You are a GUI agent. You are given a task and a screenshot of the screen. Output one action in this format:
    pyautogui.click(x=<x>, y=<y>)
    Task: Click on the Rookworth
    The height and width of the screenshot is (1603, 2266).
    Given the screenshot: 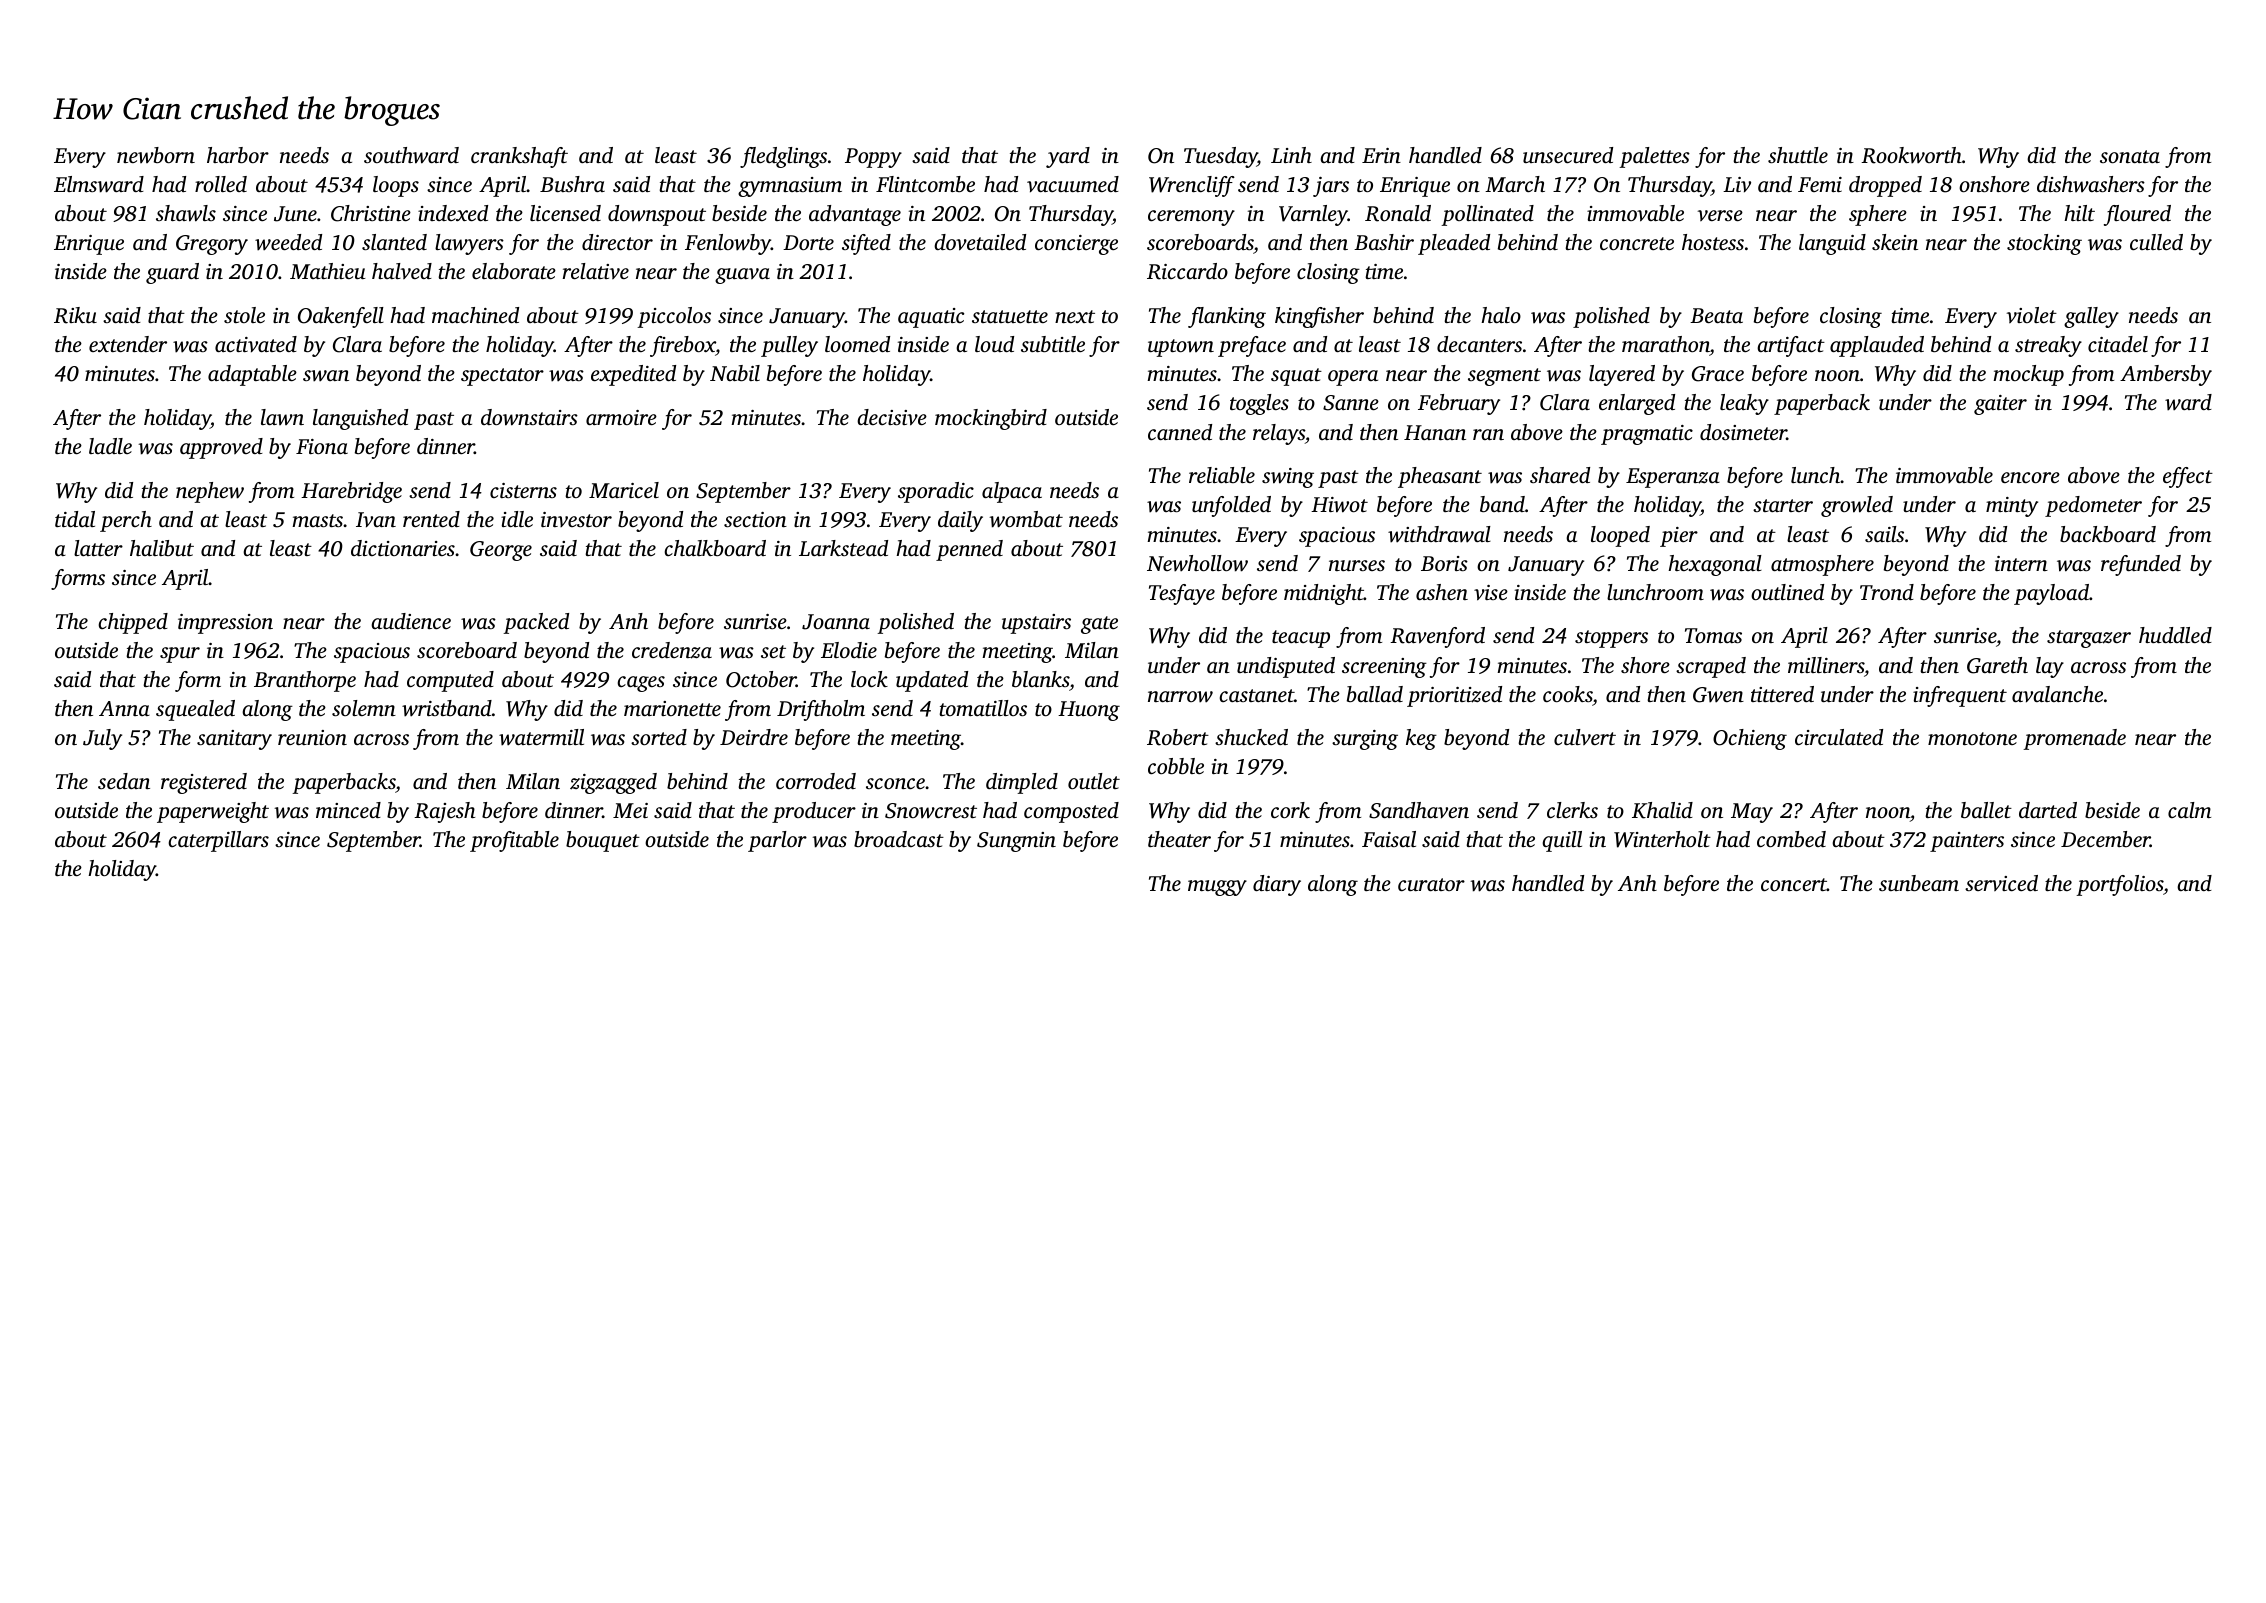 What is the action you would take?
    pyautogui.click(x=1911, y=155)
